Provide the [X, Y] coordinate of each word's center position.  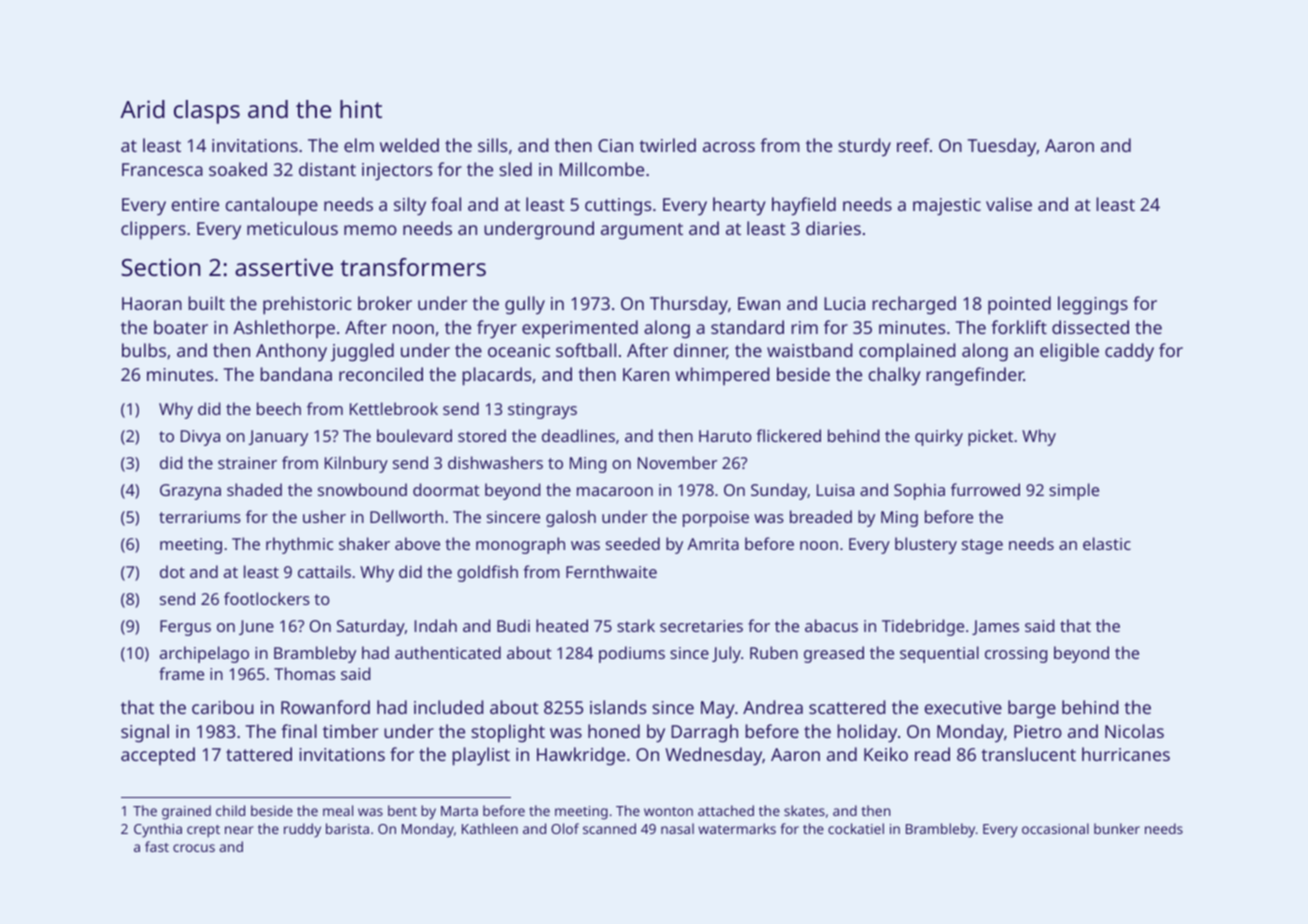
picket [990, 437]
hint [361, 109]
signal [145, 733]
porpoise [716, 519]
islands [618, 707]
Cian [615, 145]
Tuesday [1002, 147]
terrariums [200, 517]
